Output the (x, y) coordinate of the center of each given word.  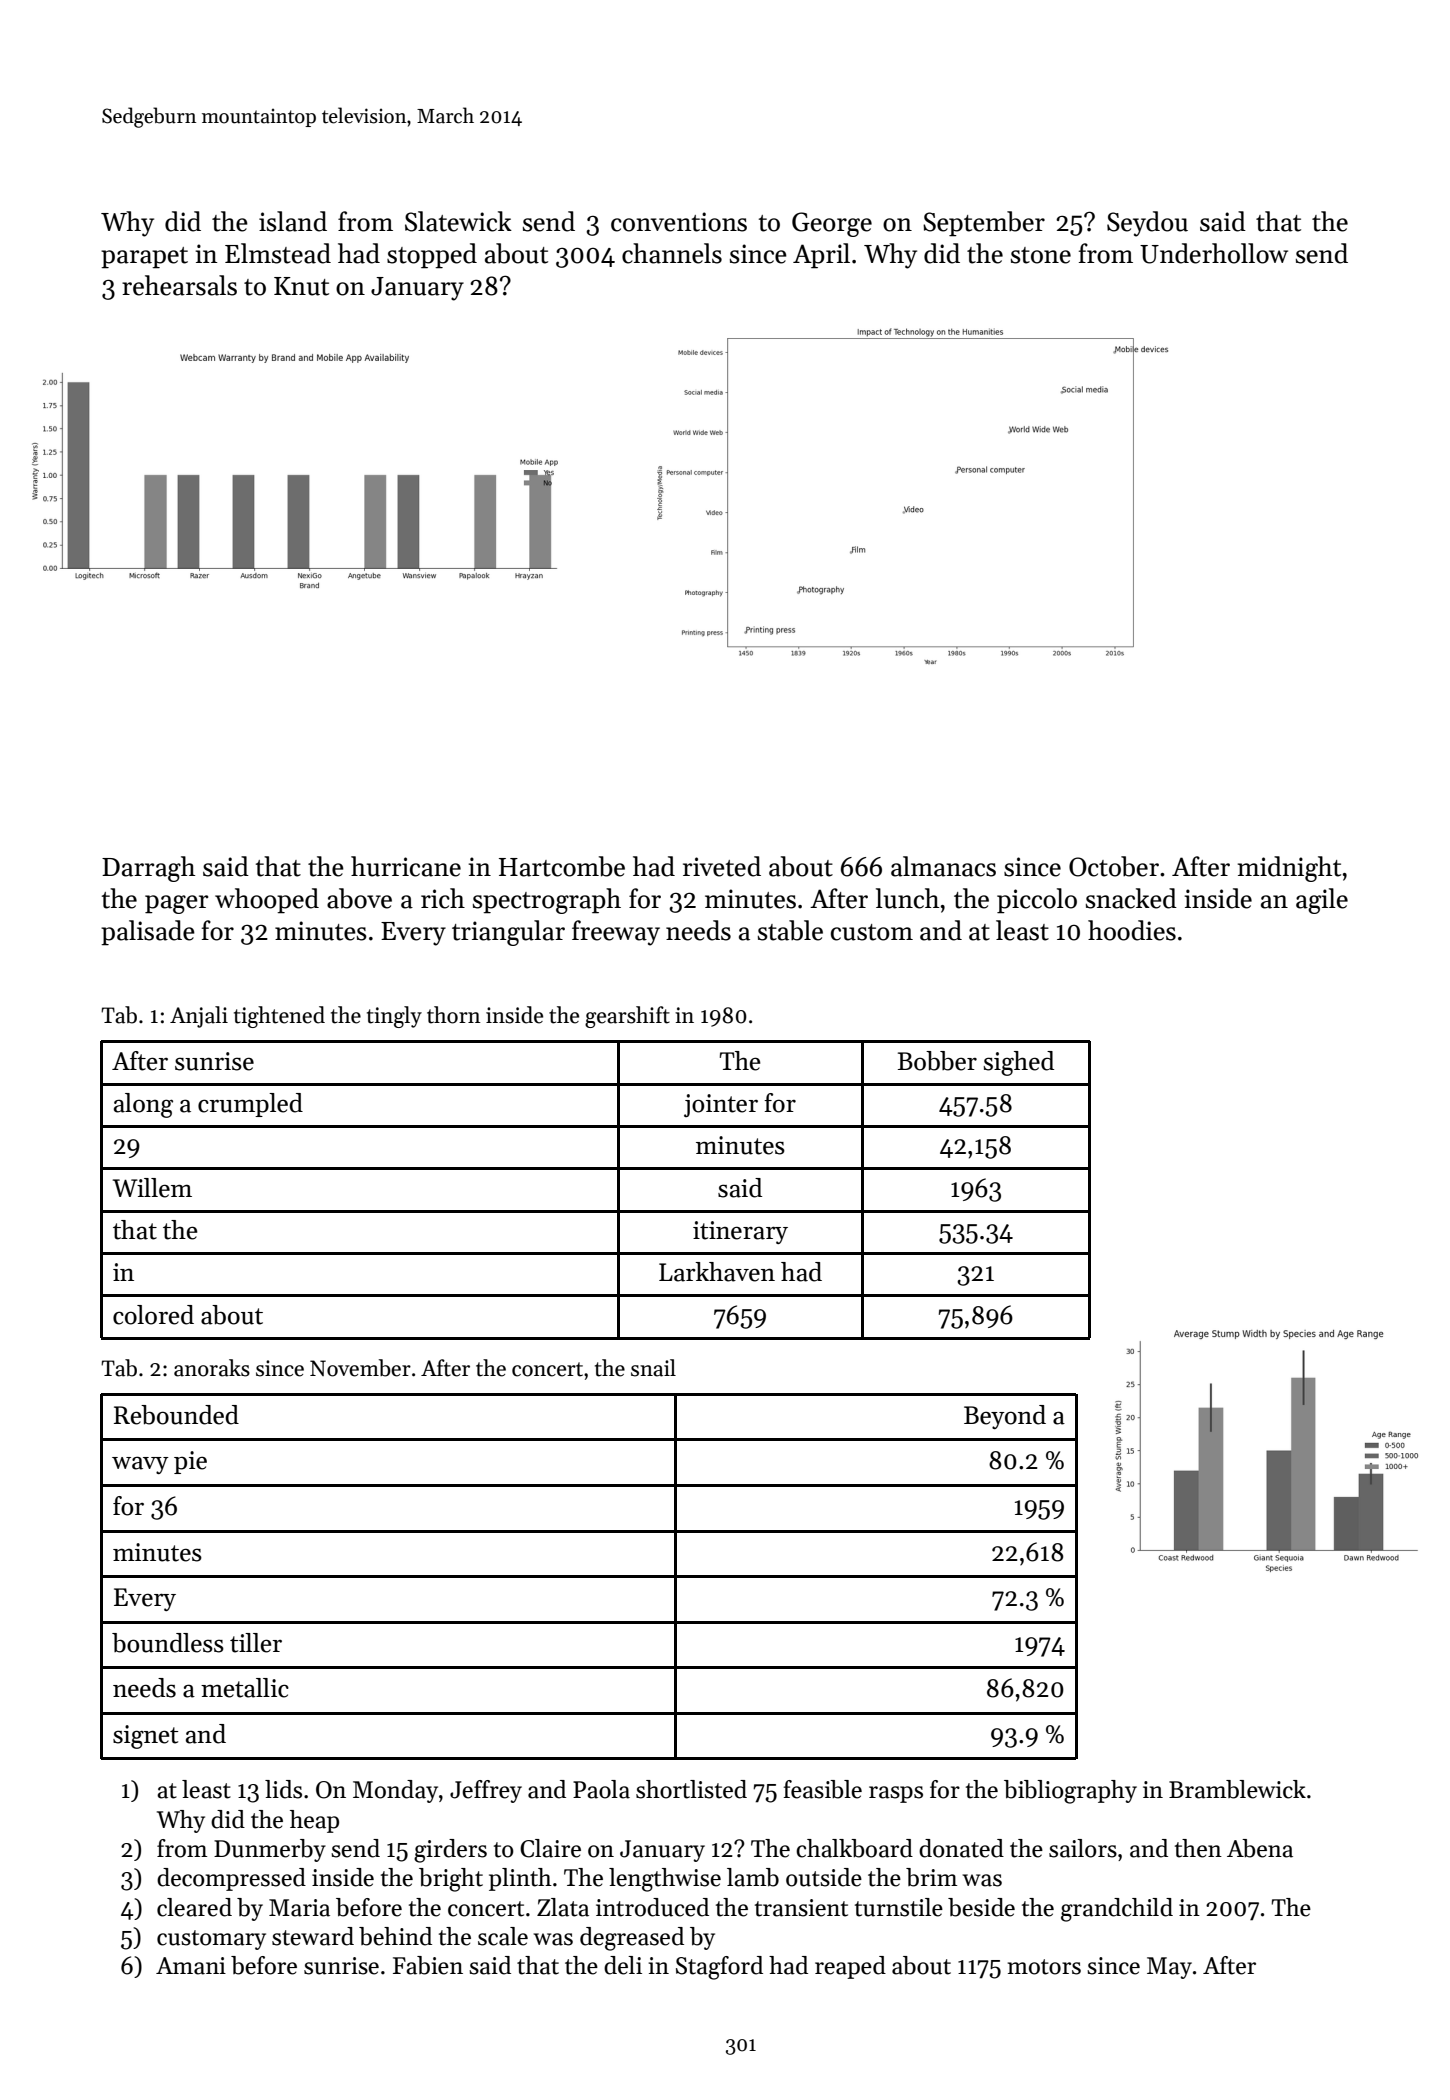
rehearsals (179, 285)
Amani (191, 1966)
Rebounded (176, 1415)
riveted (722, 866)
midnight (1289, 869)
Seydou (1147, 224)
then (1198, 1848)
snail (653, 1368)
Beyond (1005, 1417)
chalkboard (854, 1848)
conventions (679, 222)
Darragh (148, 869)
